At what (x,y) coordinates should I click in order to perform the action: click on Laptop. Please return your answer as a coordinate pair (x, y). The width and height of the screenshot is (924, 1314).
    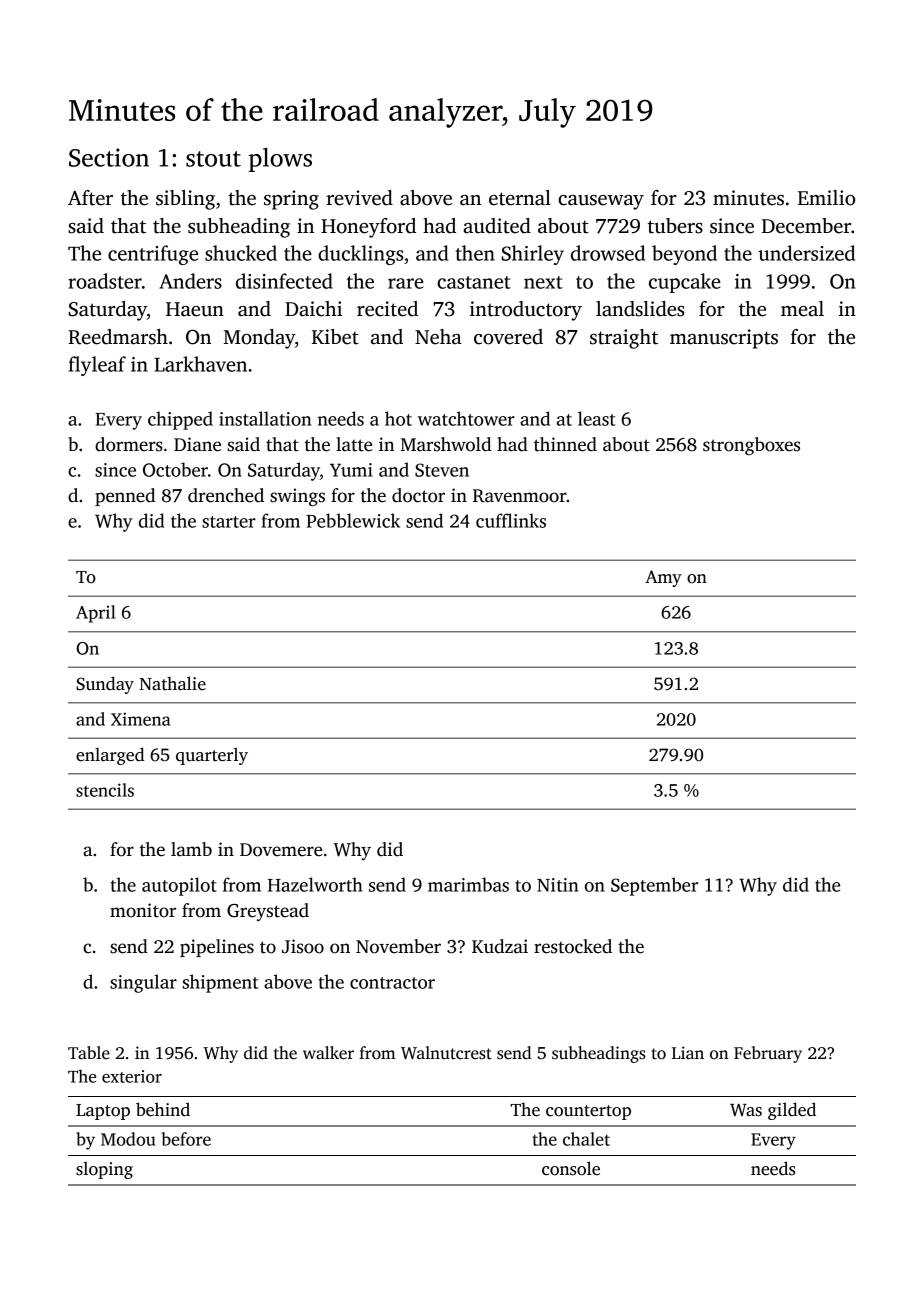
    Looking at the image, I should click on (103, 1112).
